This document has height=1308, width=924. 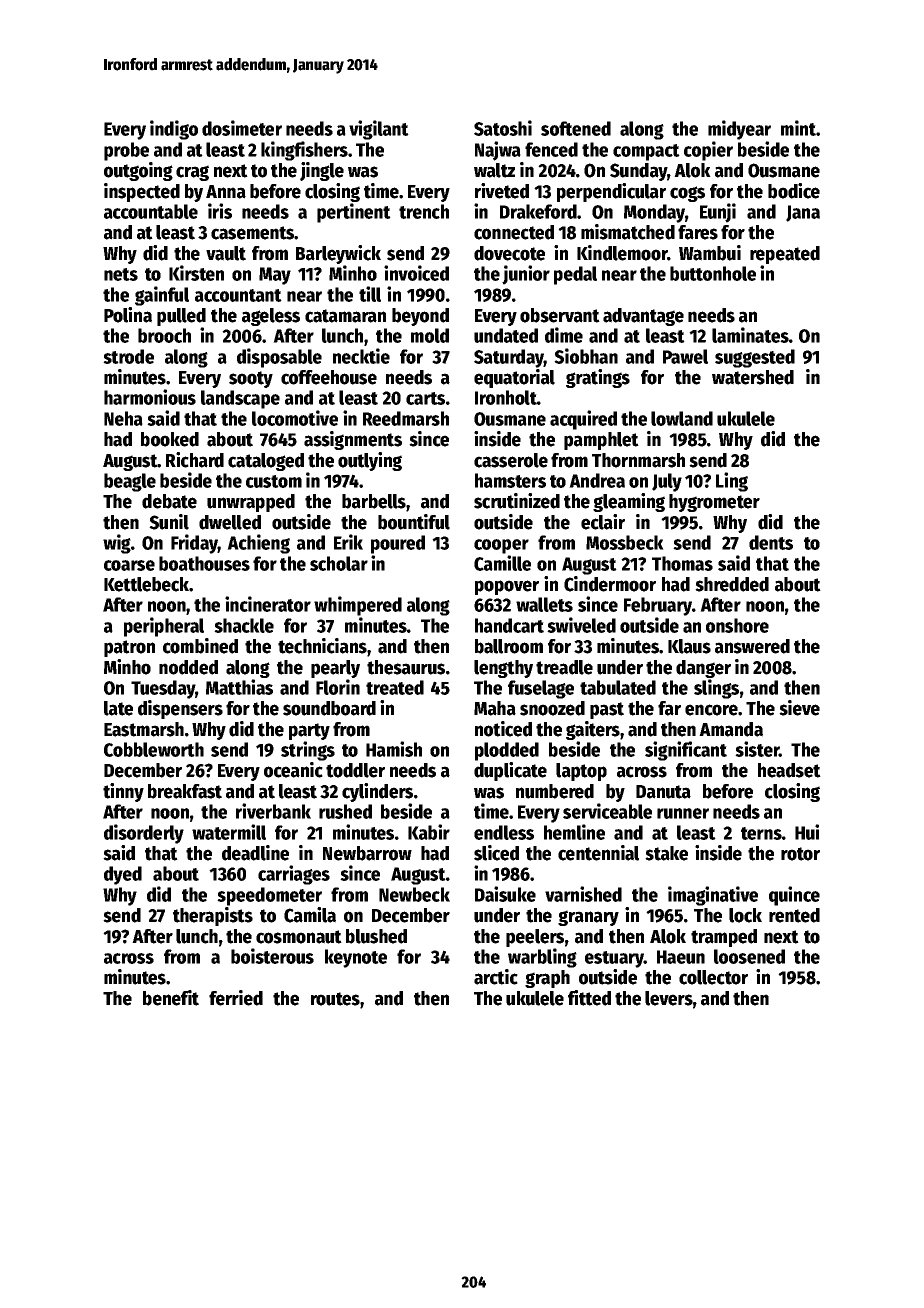 What do you see at coordinates (144, 834) in the document?
I see `disorderly` at bounding box center [144, 834].
